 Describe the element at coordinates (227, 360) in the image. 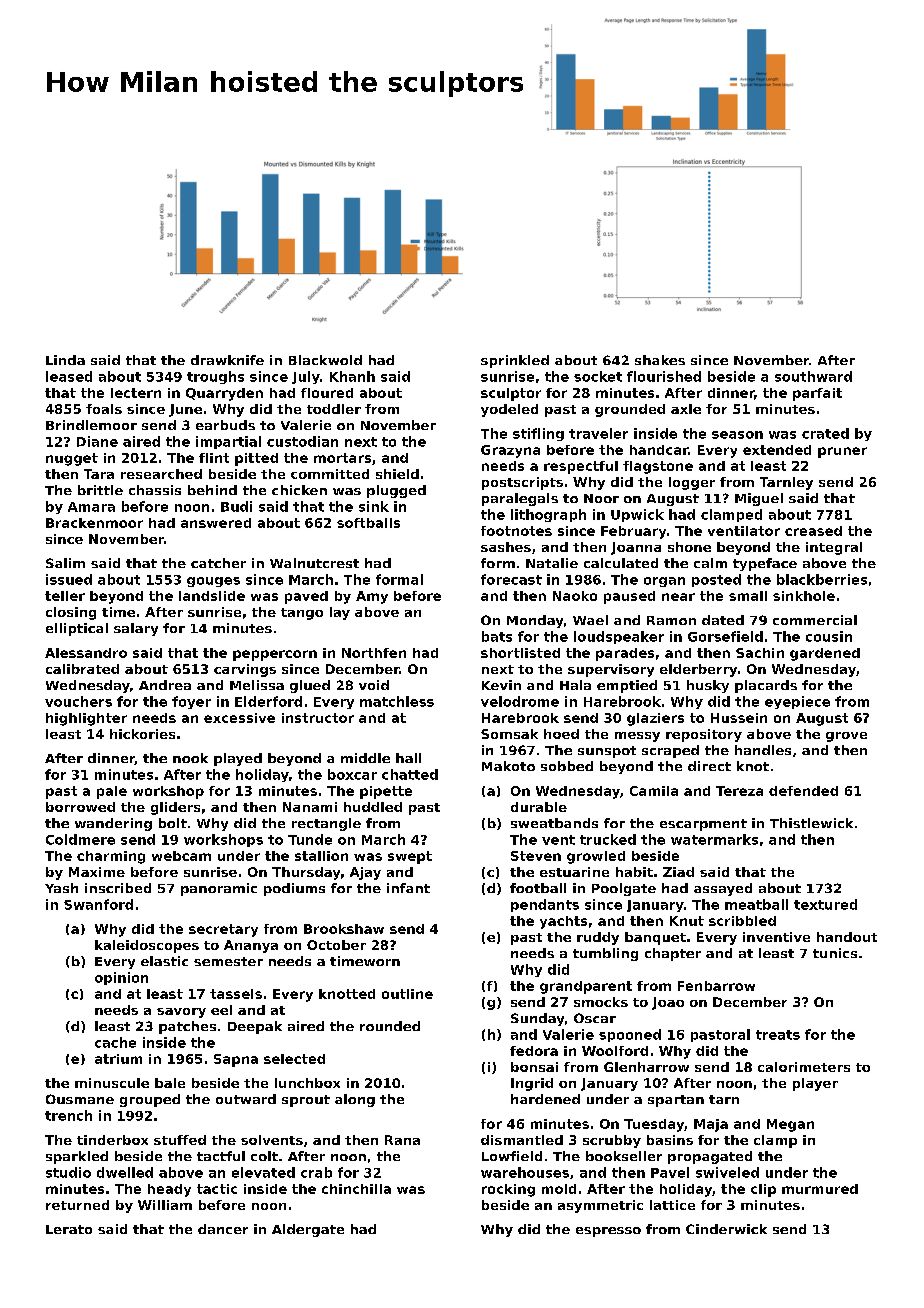

I see `drawknife` at that location.
